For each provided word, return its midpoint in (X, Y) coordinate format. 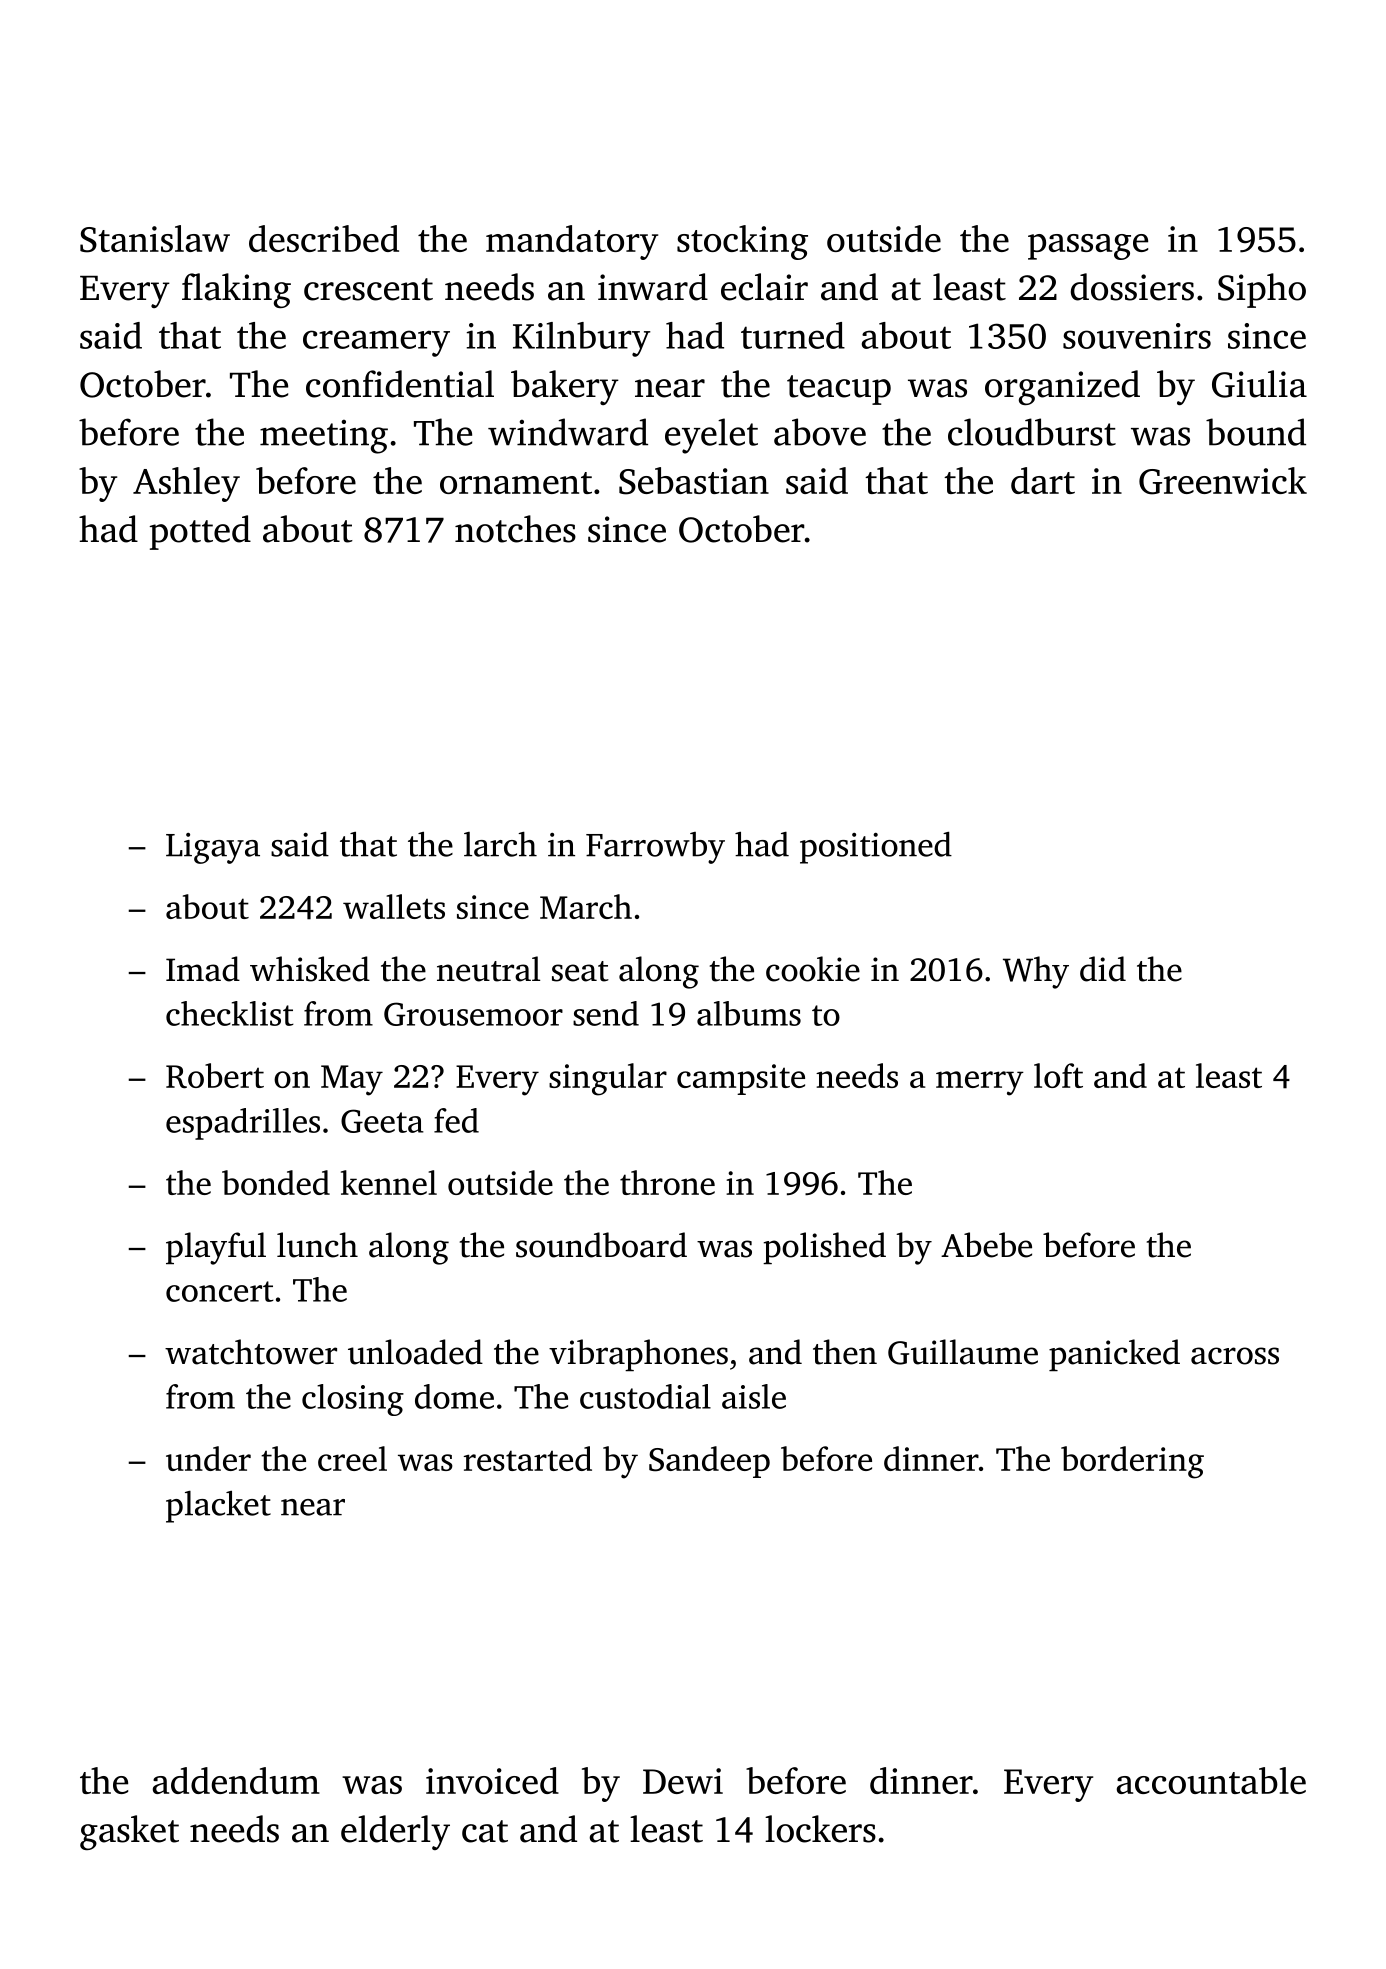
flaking (236, 290)
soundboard (601, 1245)
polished (824, 1248)
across (1235, 1356)
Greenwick (1223, 481)
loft (1058, 1075)
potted (200, 532)
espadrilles (243, 1124)
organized (1062, 387)
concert (220, 1291)
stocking (742, 242)
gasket (129, 1832)
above (820, 432)
